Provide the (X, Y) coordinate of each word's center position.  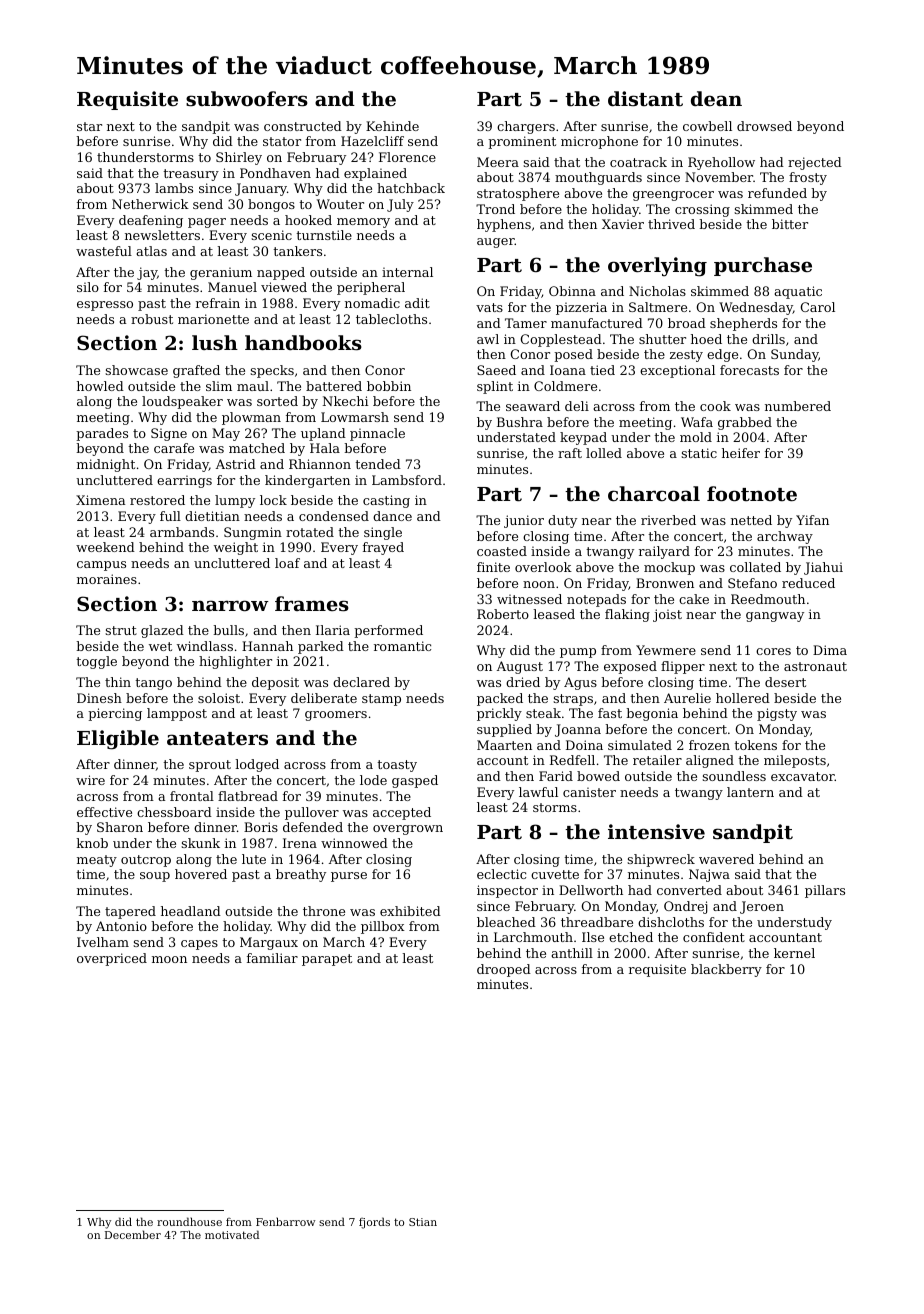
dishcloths (671, 922)
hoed (706, 339)
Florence (407, 157)
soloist (219, 698)
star (89, 126)
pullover (312, 813)
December (133, 1234)
